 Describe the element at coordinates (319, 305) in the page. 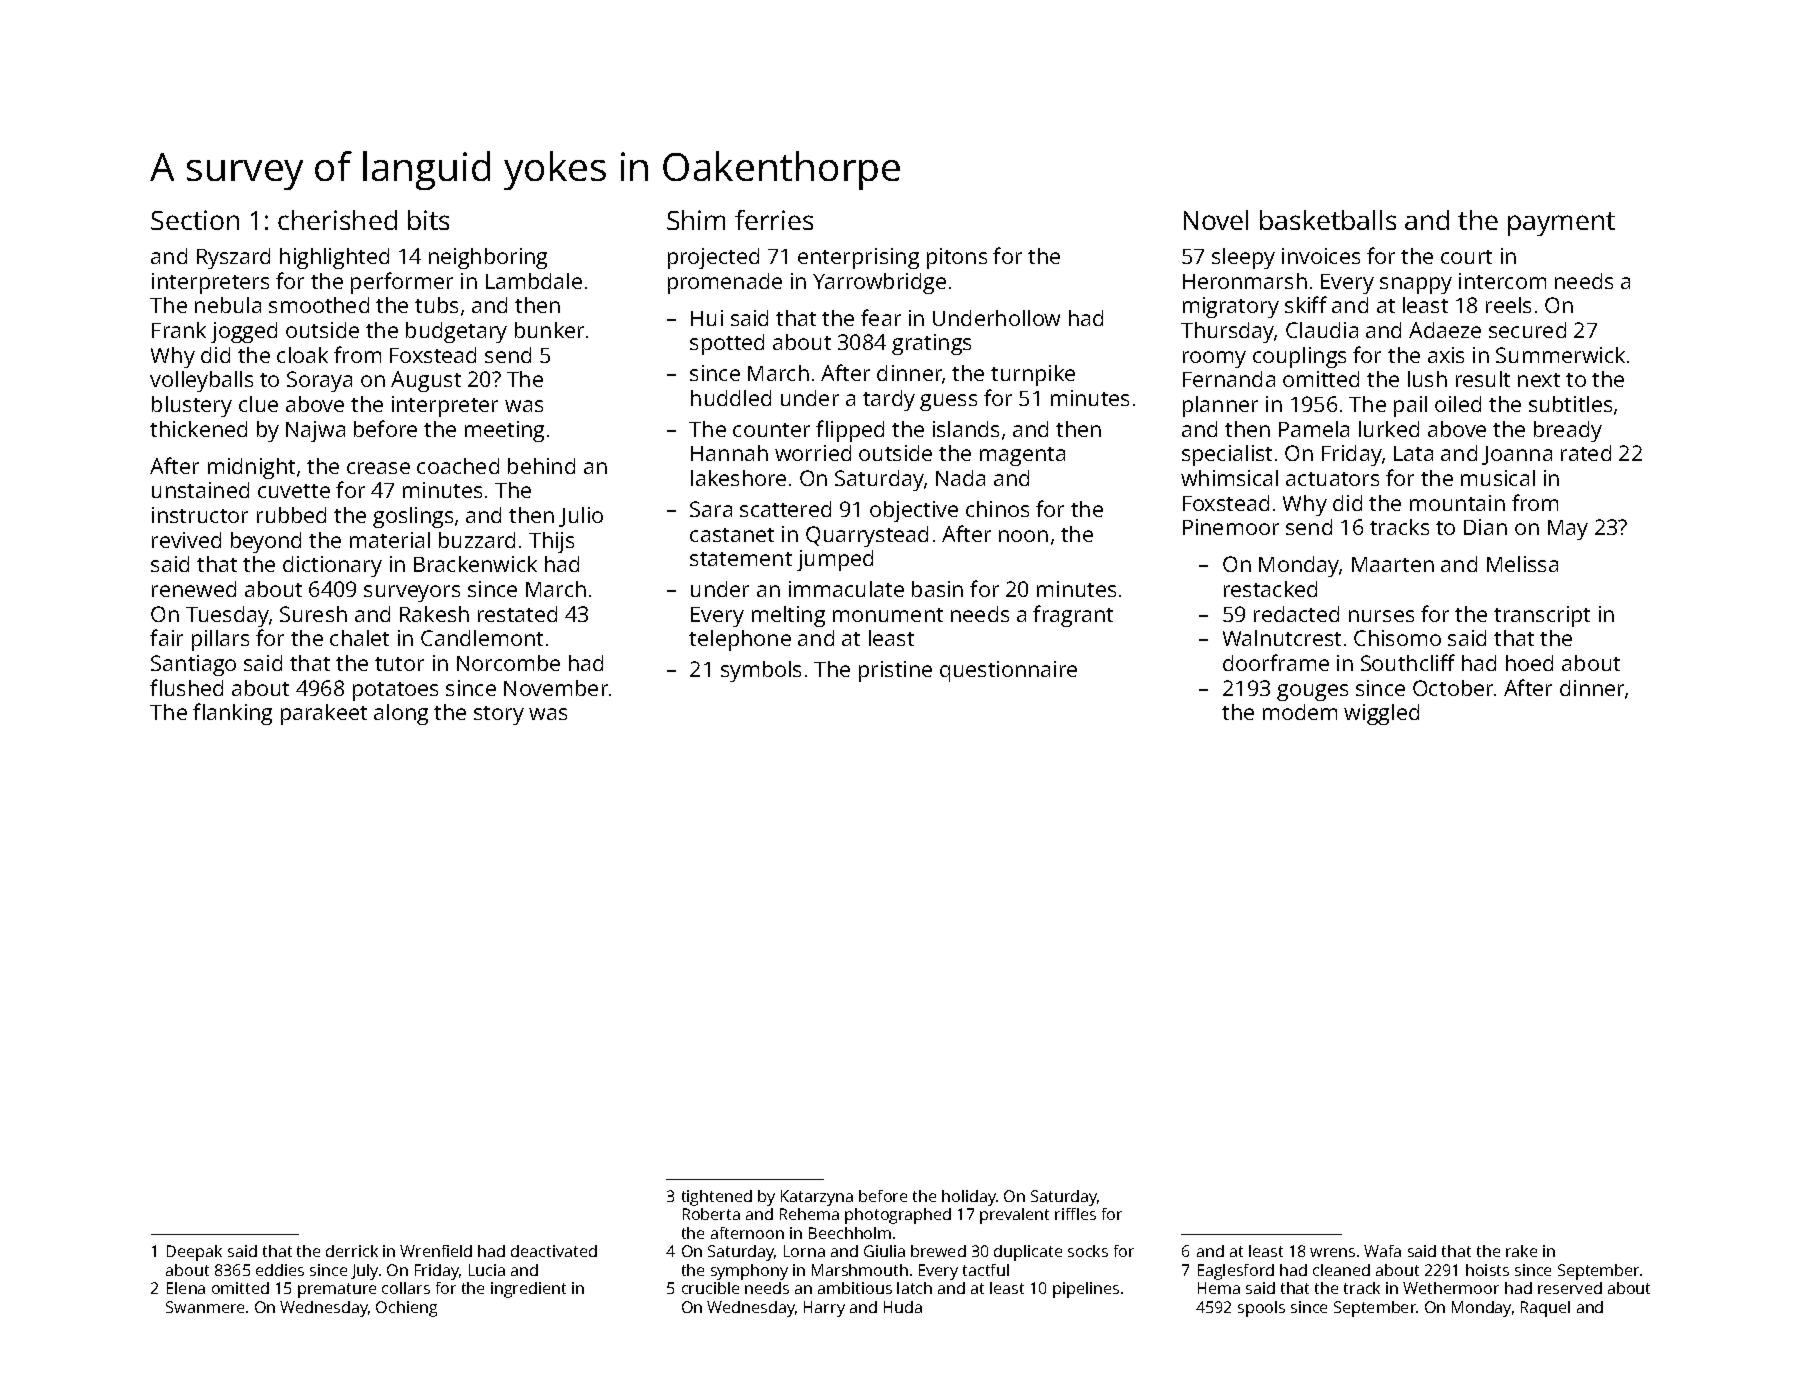

I see `smoothed` at that location.
